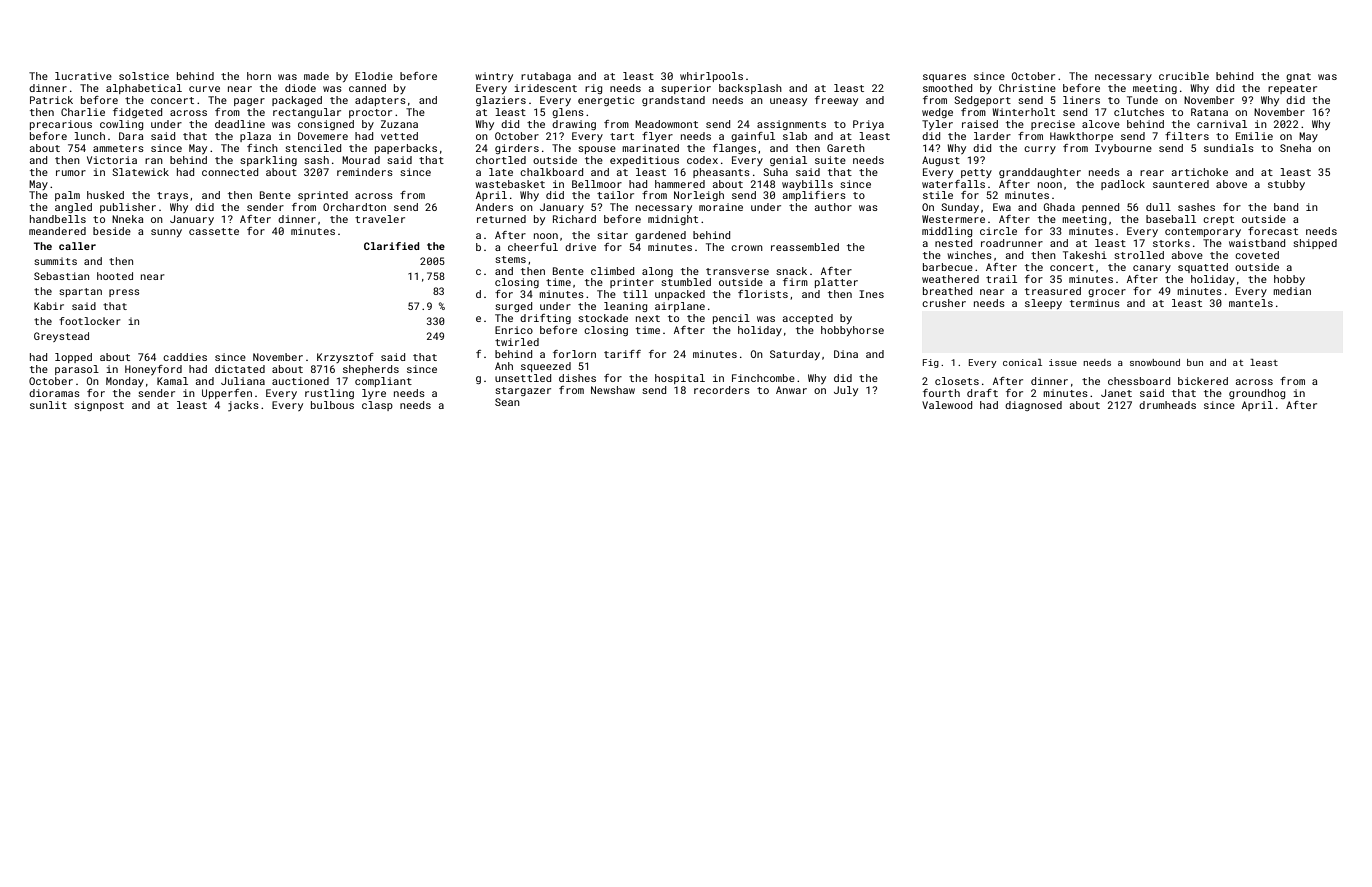 The height and width of the screenshot is (887, 1372). Describe the element at coordinates (1085, 255) in the screenshot. I see `Takeshi` at that location.
